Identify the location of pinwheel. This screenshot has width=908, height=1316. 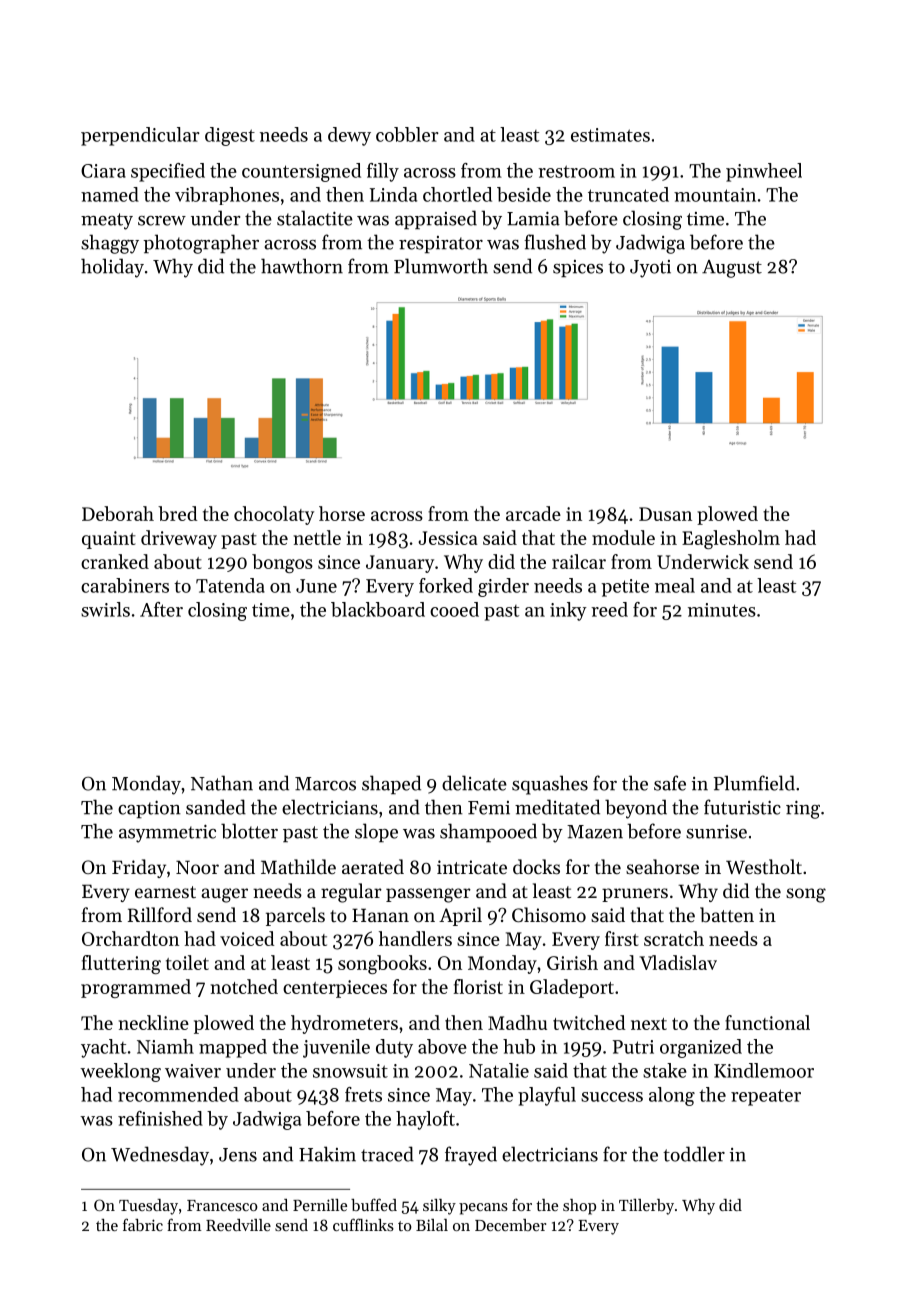
(764, 172).
